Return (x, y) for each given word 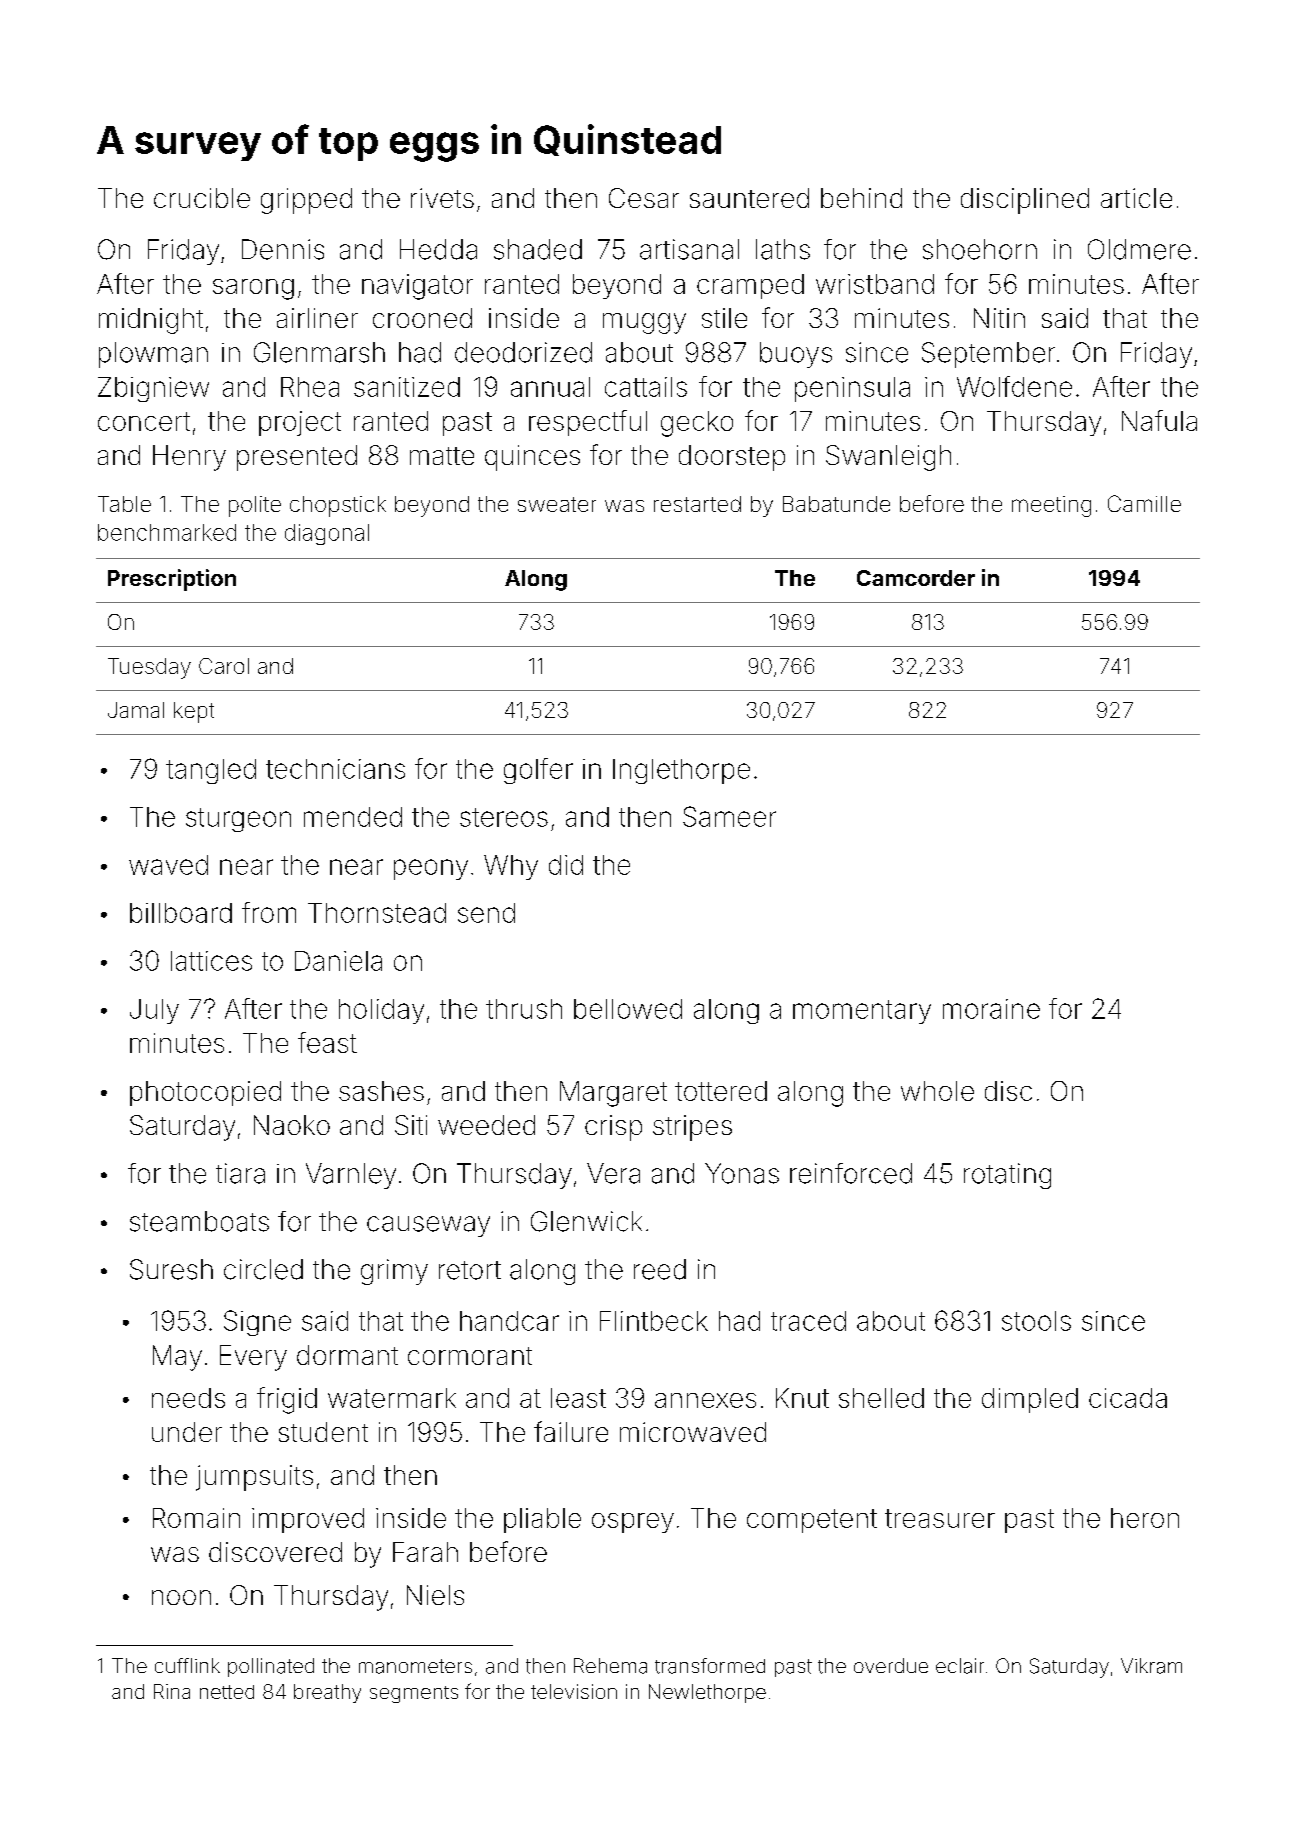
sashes (381, 1091)
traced (808, 1321)
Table (124, 504)
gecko (697, 424)
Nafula (1159, 420)
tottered (721, 1091)
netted (227, 1692)
